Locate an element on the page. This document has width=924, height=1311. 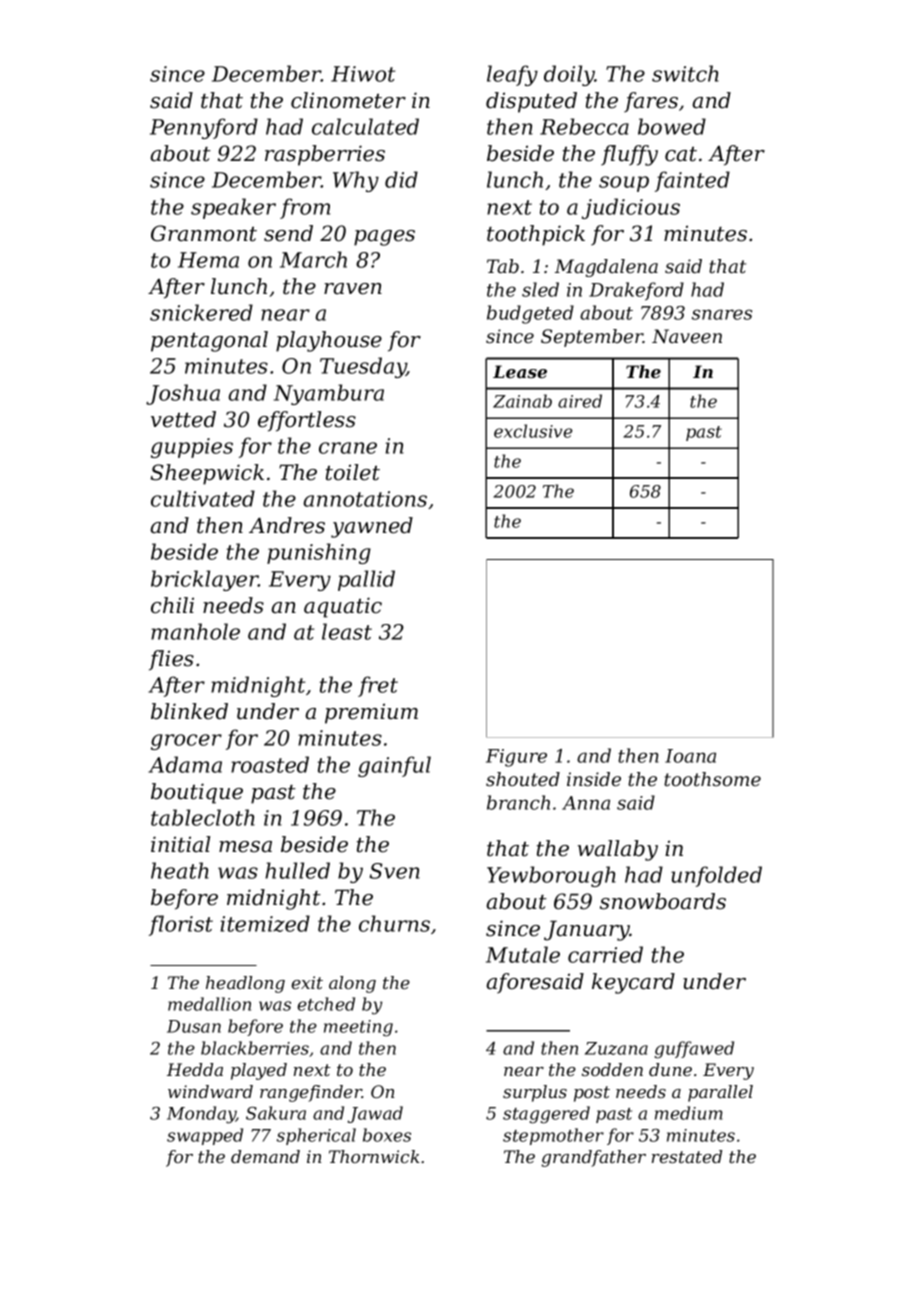
Ioana is located at coordinates (690, 756).
